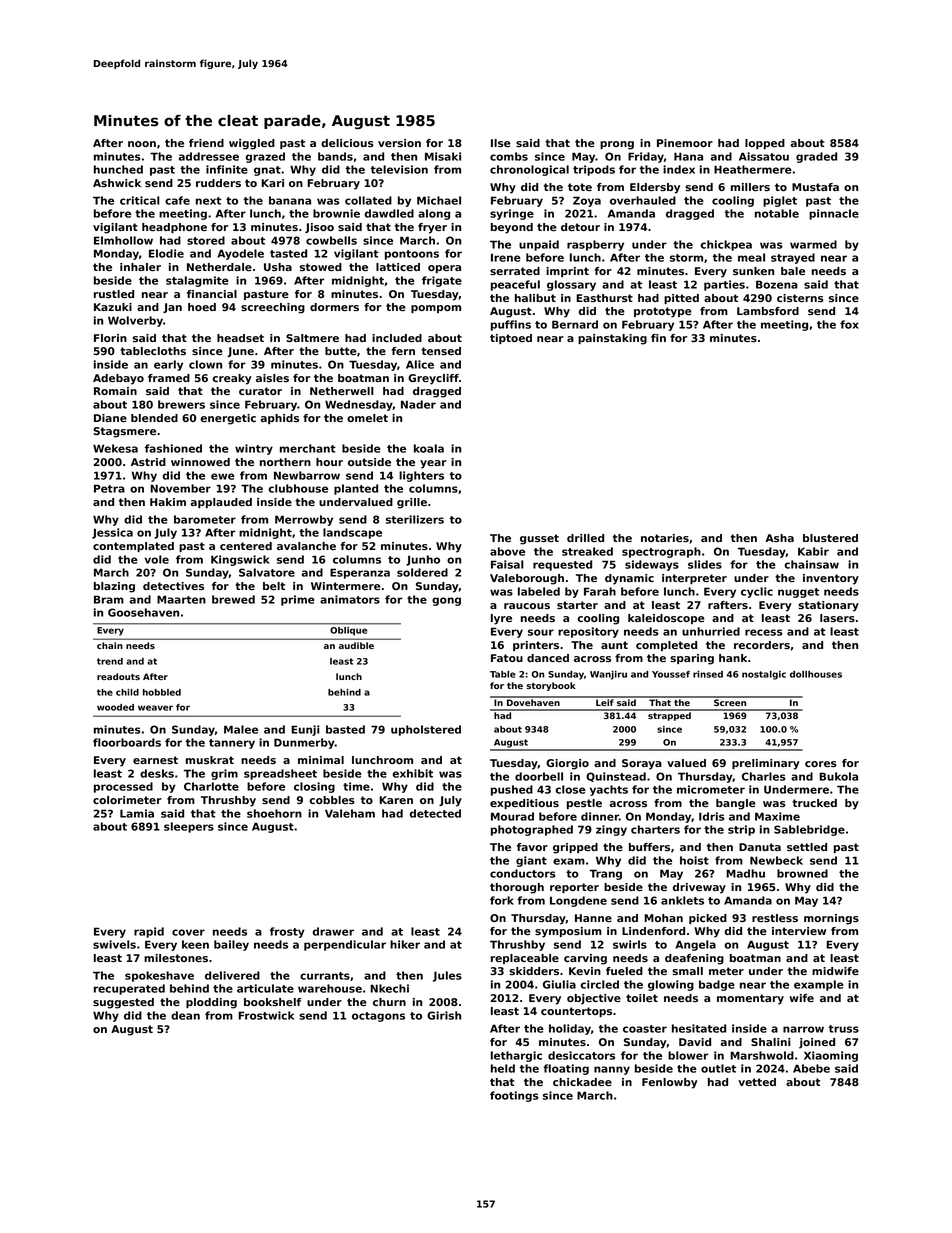 Image resolution: width=952 pixels, height=1233 pixels. Describe the element at coordinates (844, 1029) in the screenshot. I see `truss` at that location.
